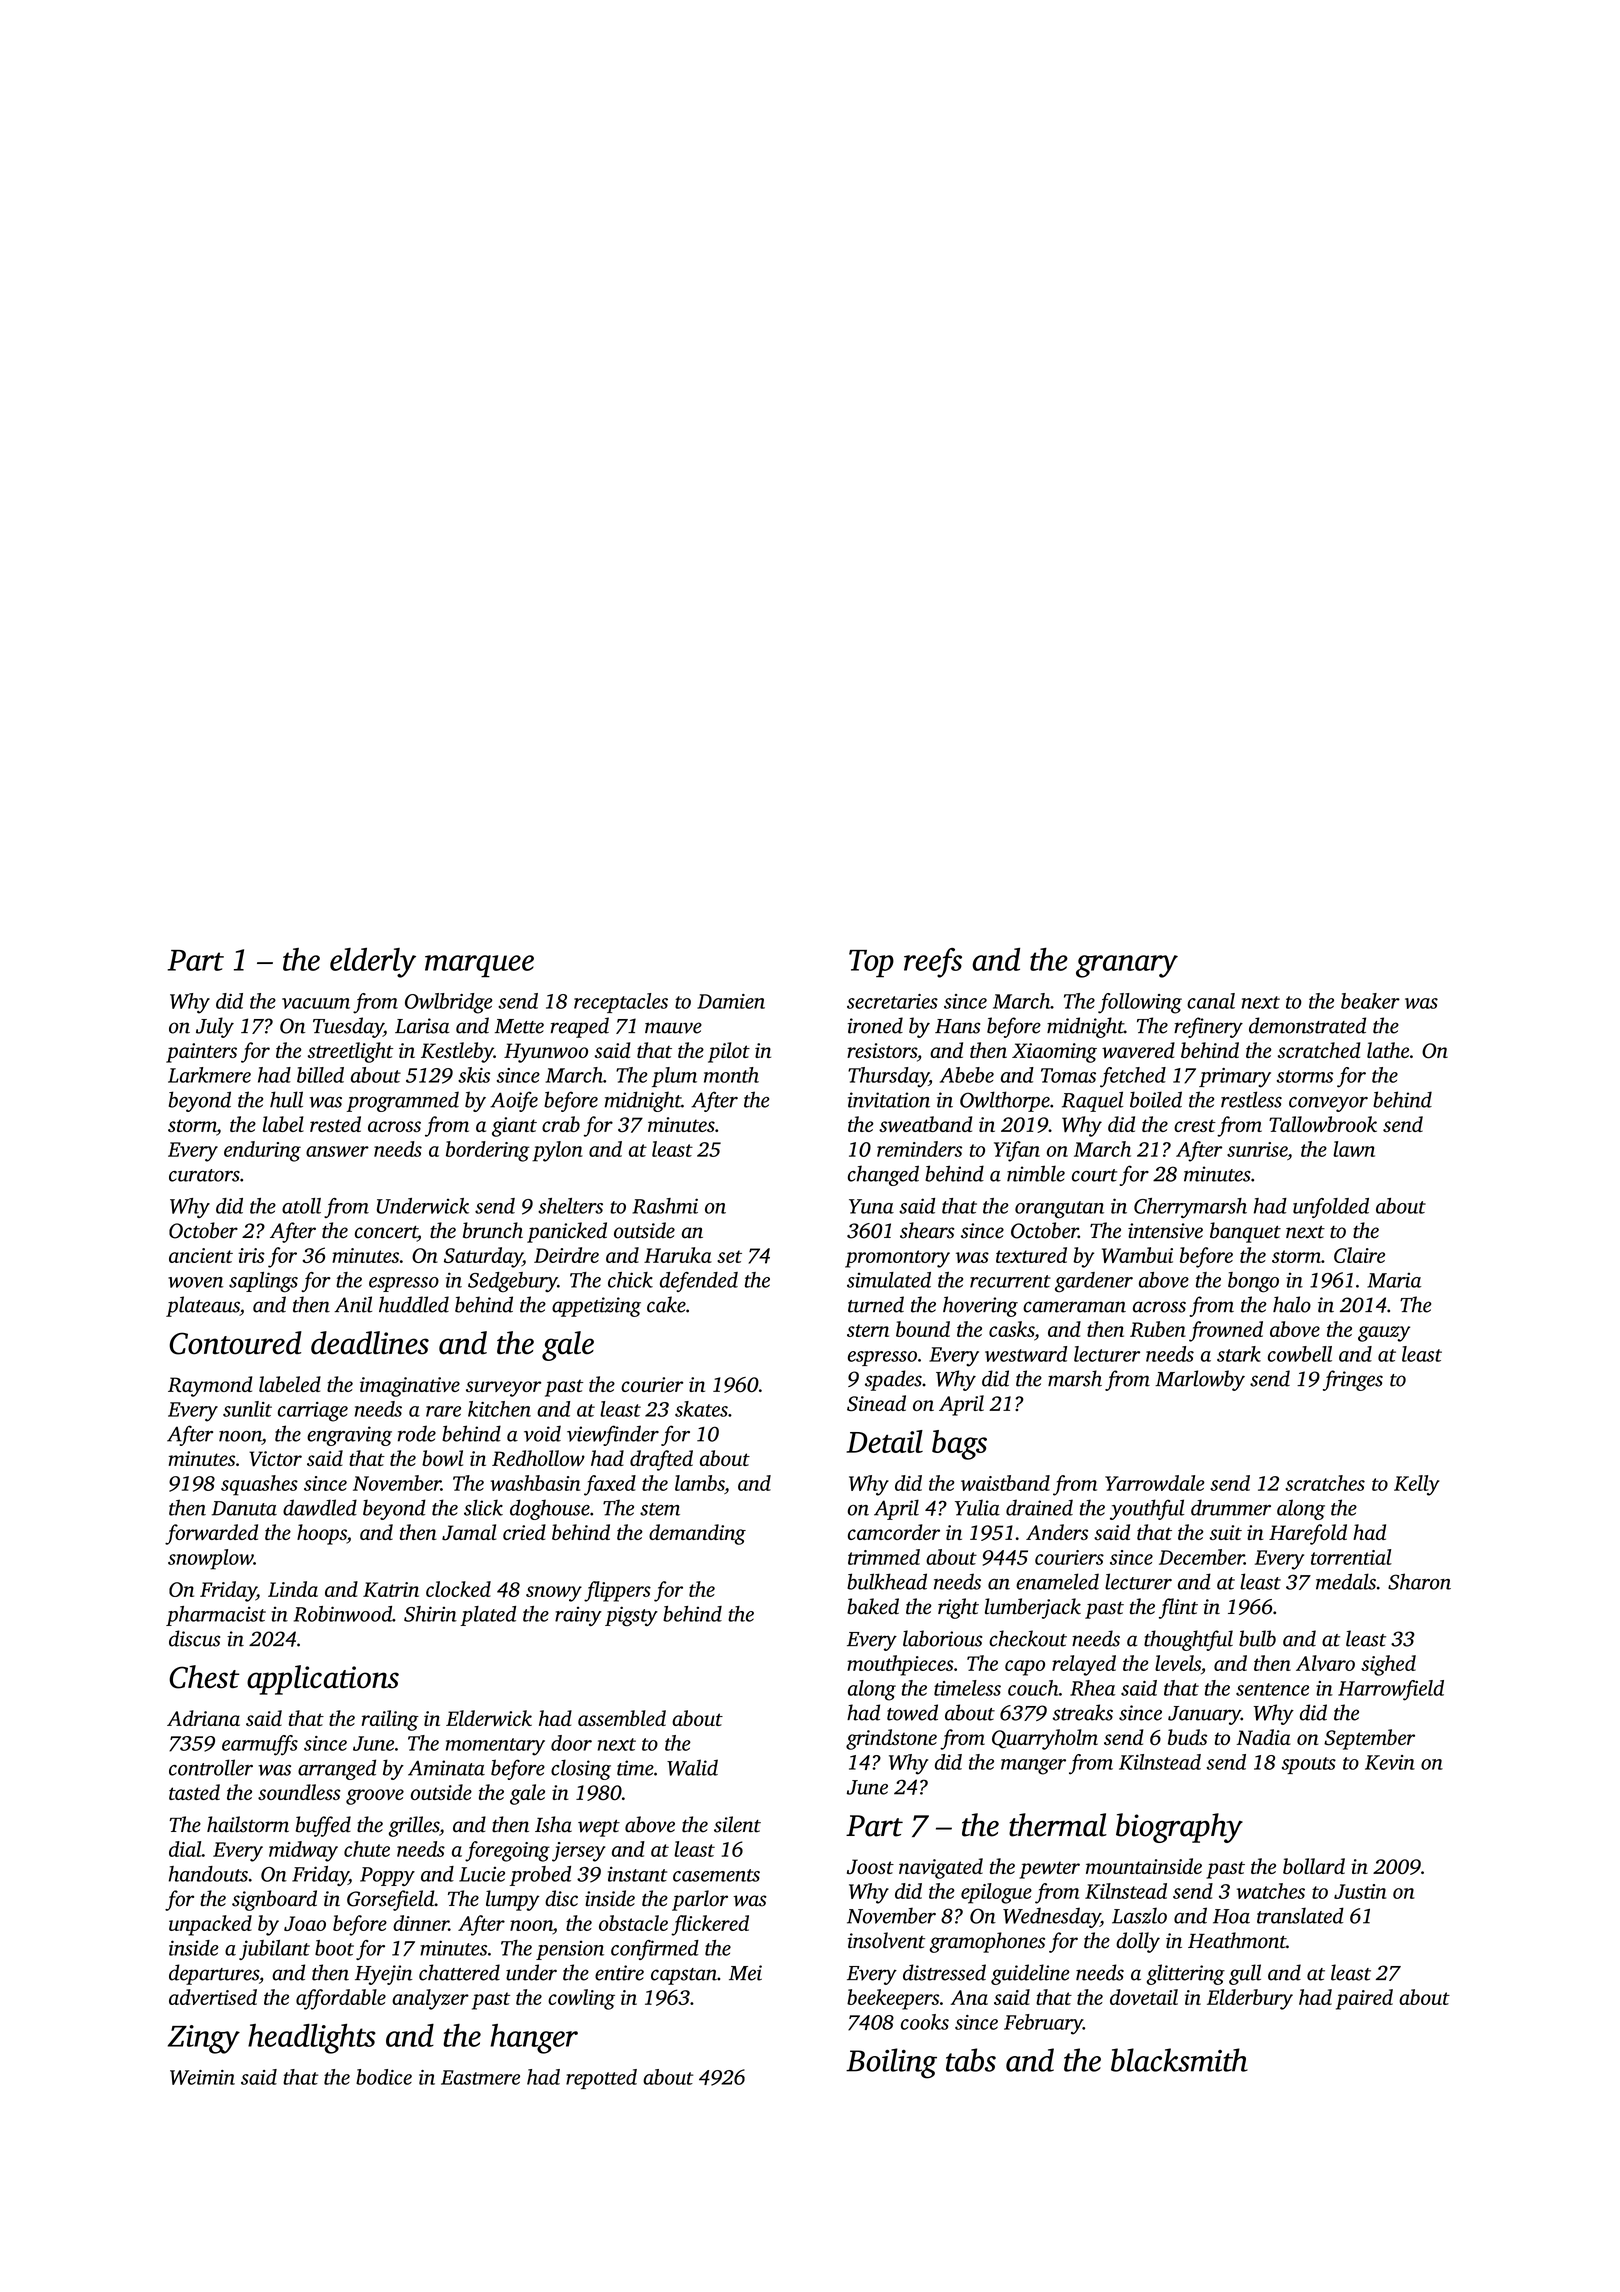 The image size is (1620, 2292). What do you see at coordinates (1201, 1557) in the screenshot?
I see `December` at bounding box center [1201, 1557].
